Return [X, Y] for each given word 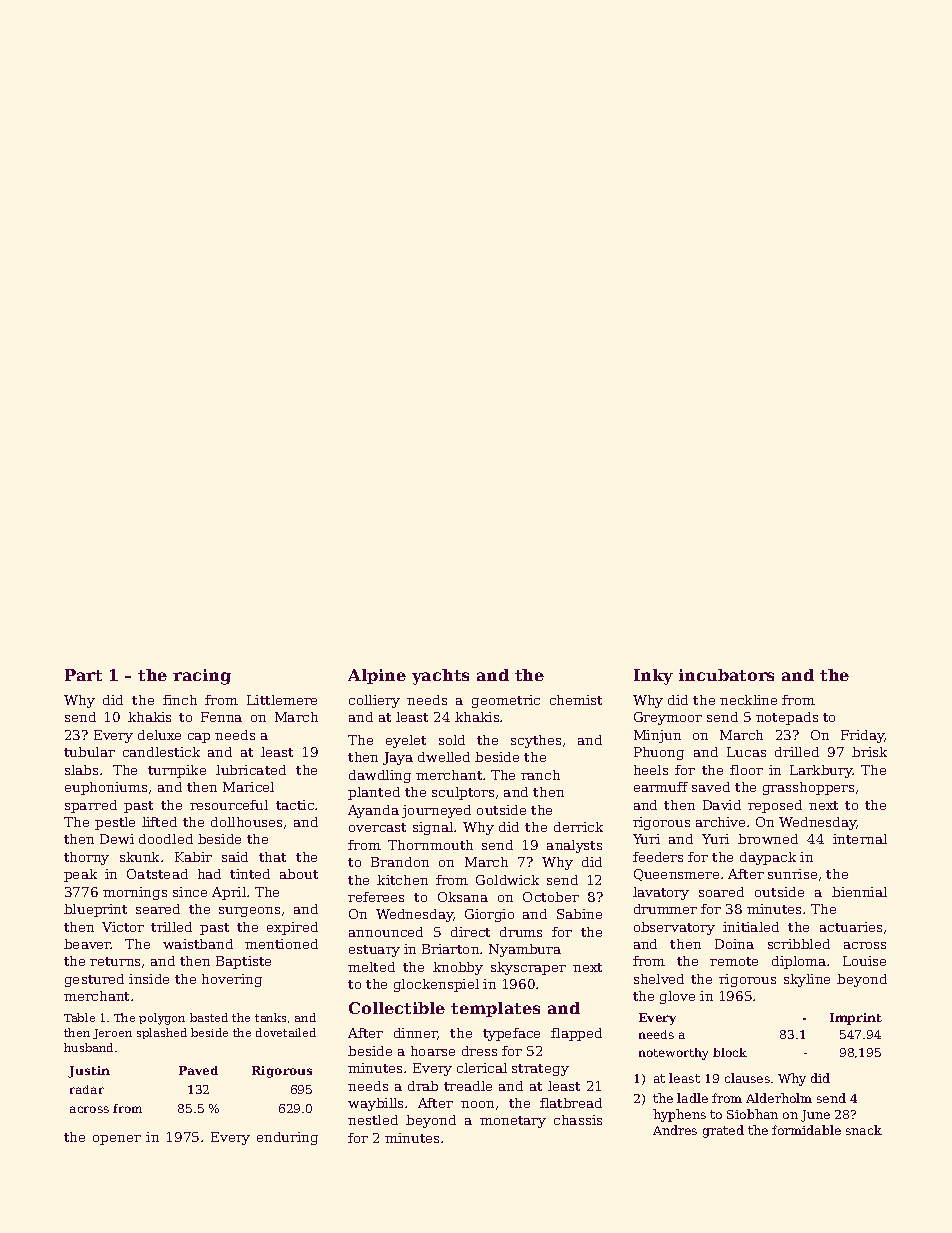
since [190, 892]
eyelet [406, 741]
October [551, 897]
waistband [198, 944]
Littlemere [282, 700]
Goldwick [507, 880]
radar [87, 1089]
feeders [658, 857]
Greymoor [668, 718]
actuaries [851, 927]
